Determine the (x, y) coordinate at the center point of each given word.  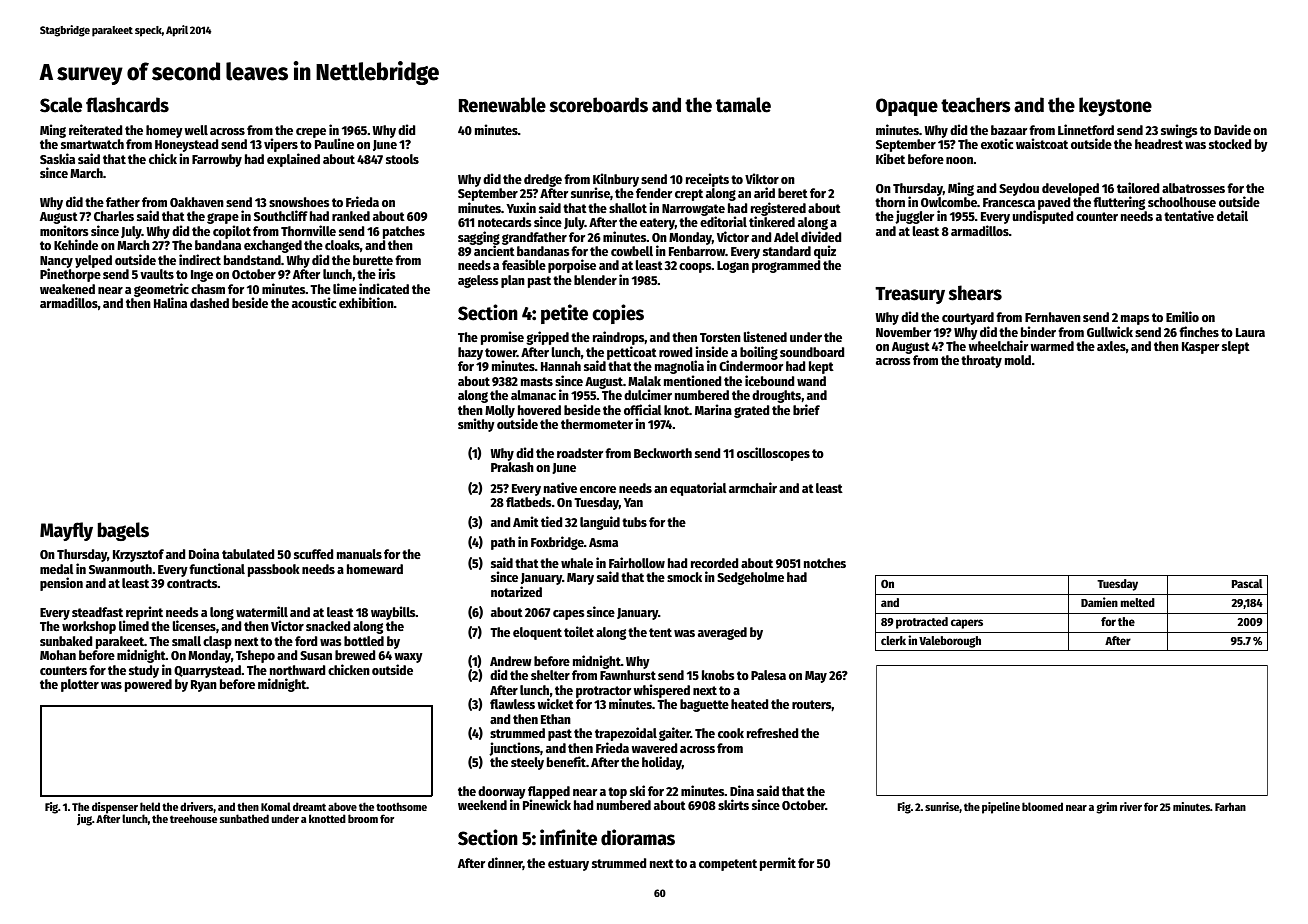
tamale (743, 105)
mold (1018, 360)
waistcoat (1042, 143)
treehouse (193, 818)
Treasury (910, 295)
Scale (61, 105)
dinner (505, 863)
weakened (67, 289)
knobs (718, 675)
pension (61, 584)
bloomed (1042, 806)
